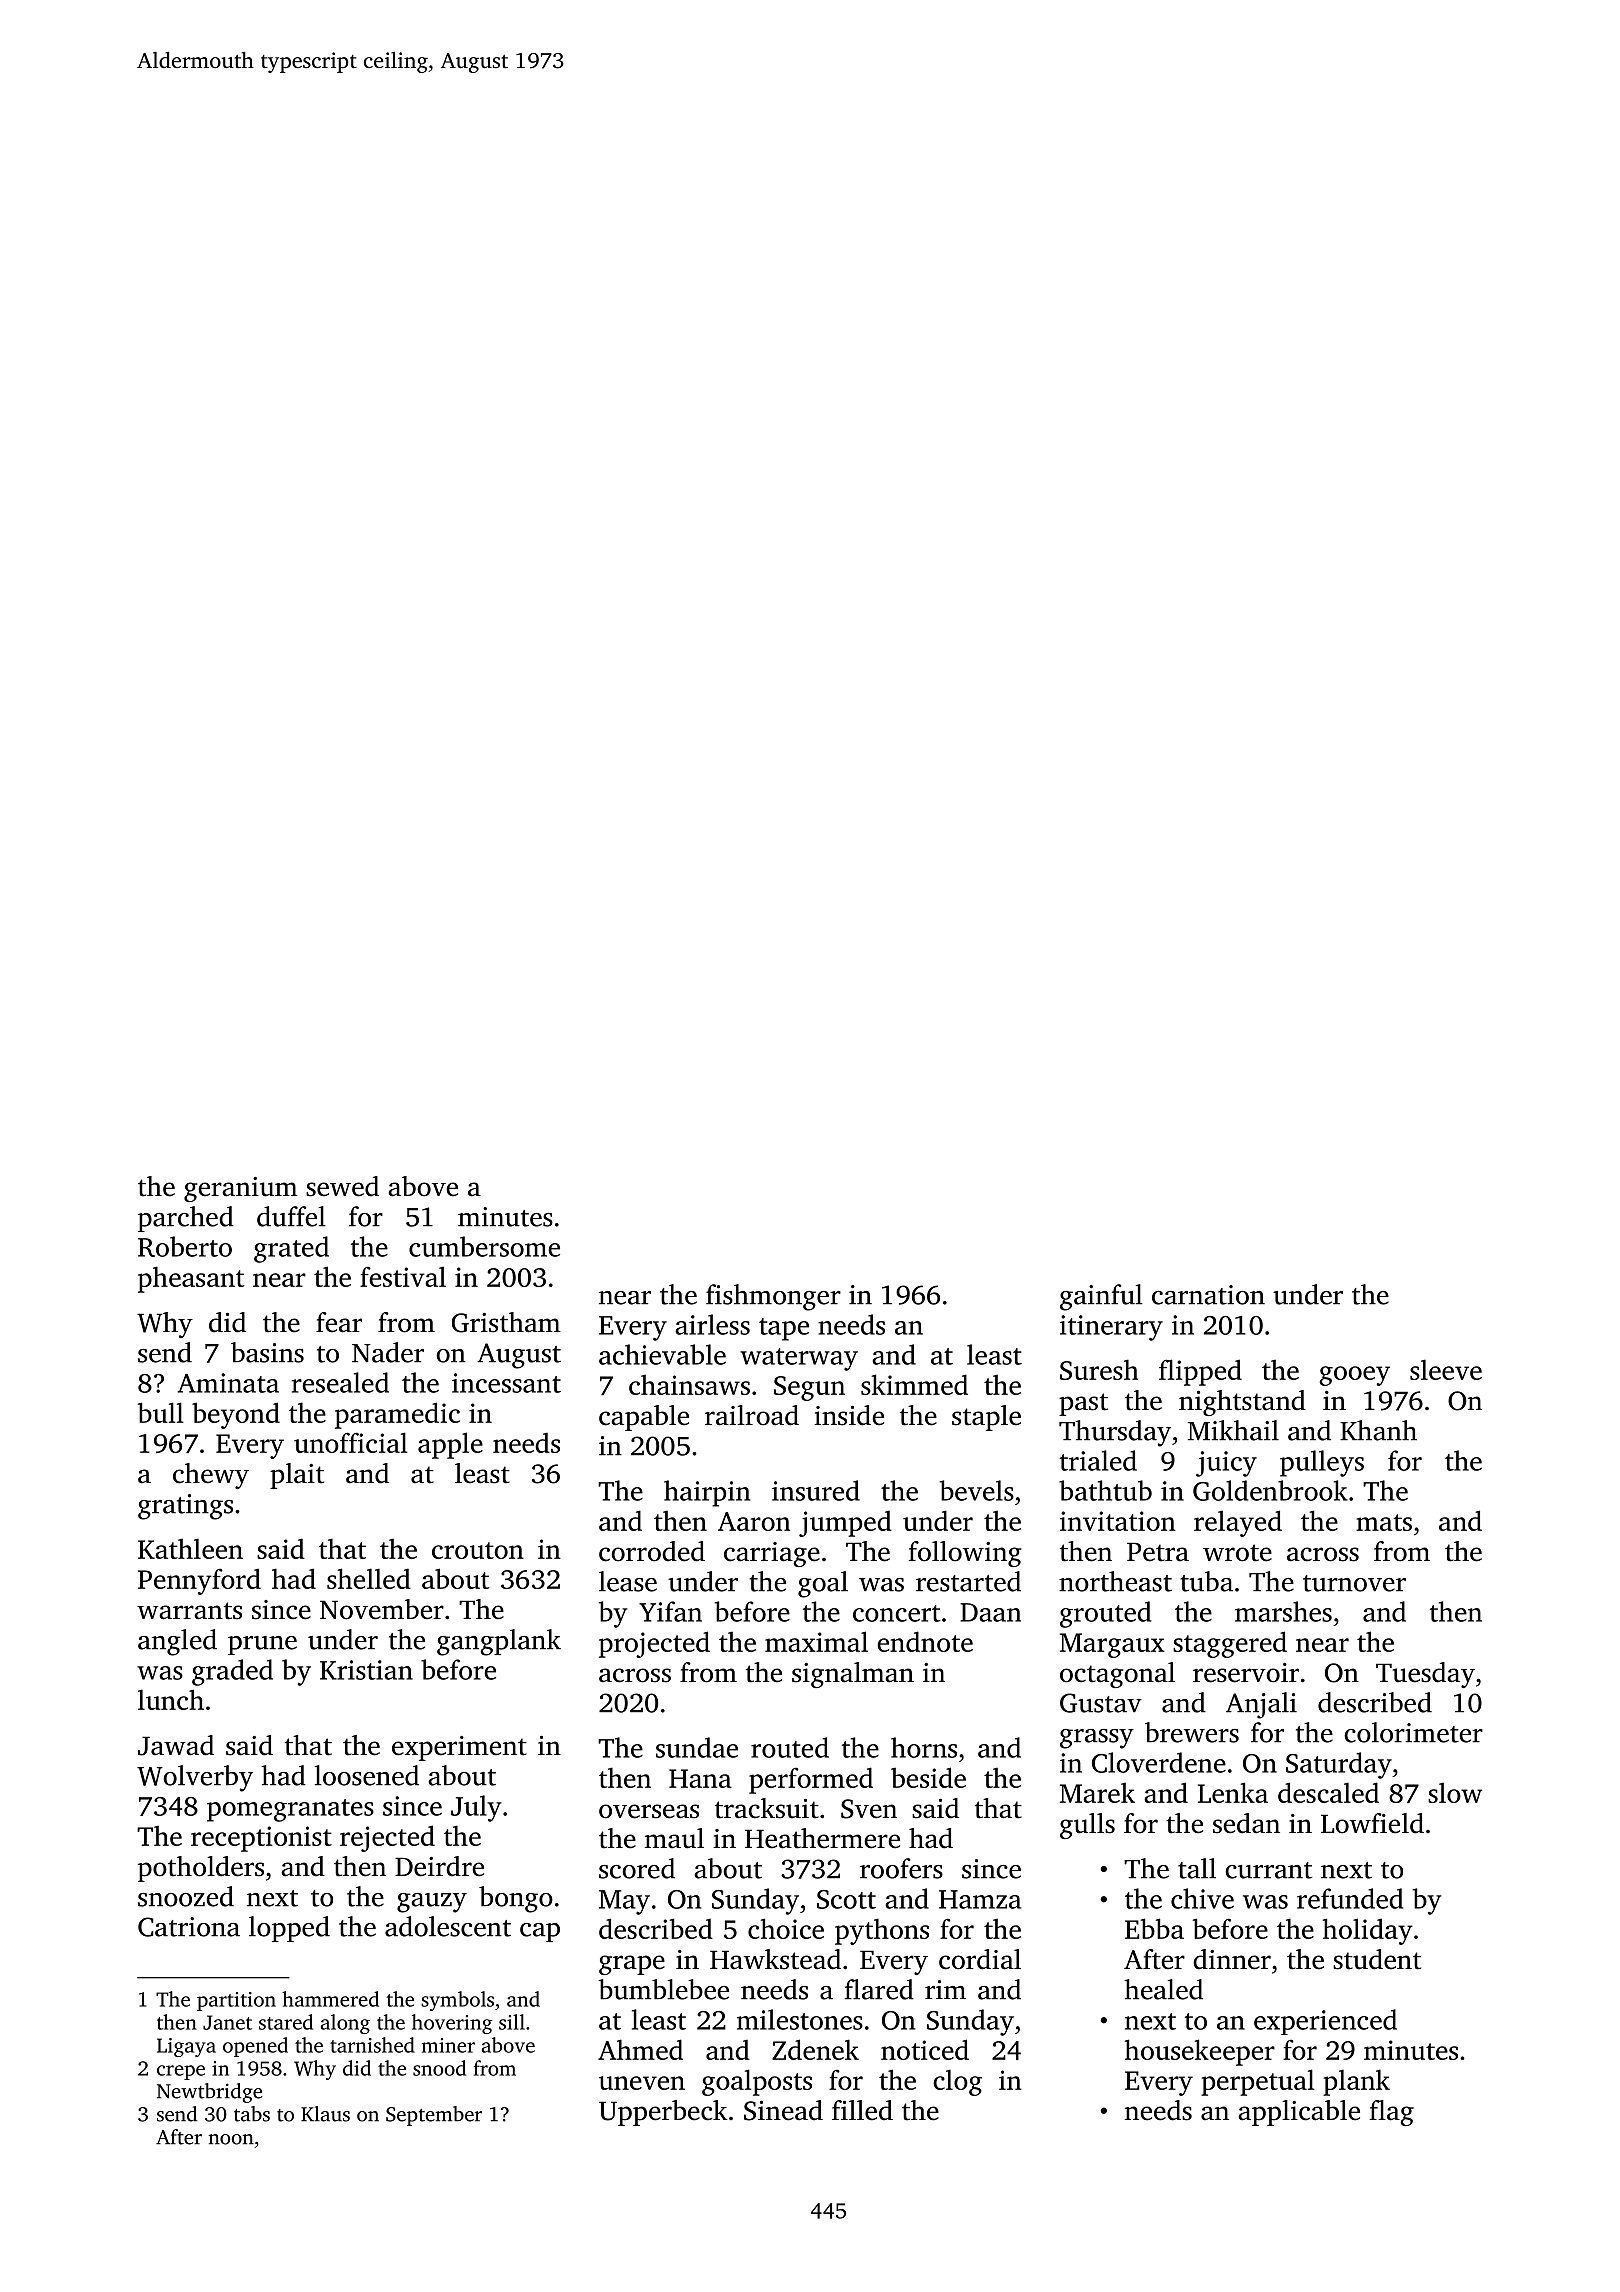 The width and height of the page is (1620, 2292). What do you see at coordinates (1325, 2022) in the page?
I see `experienced` at bounding box center [1325, 2022].
